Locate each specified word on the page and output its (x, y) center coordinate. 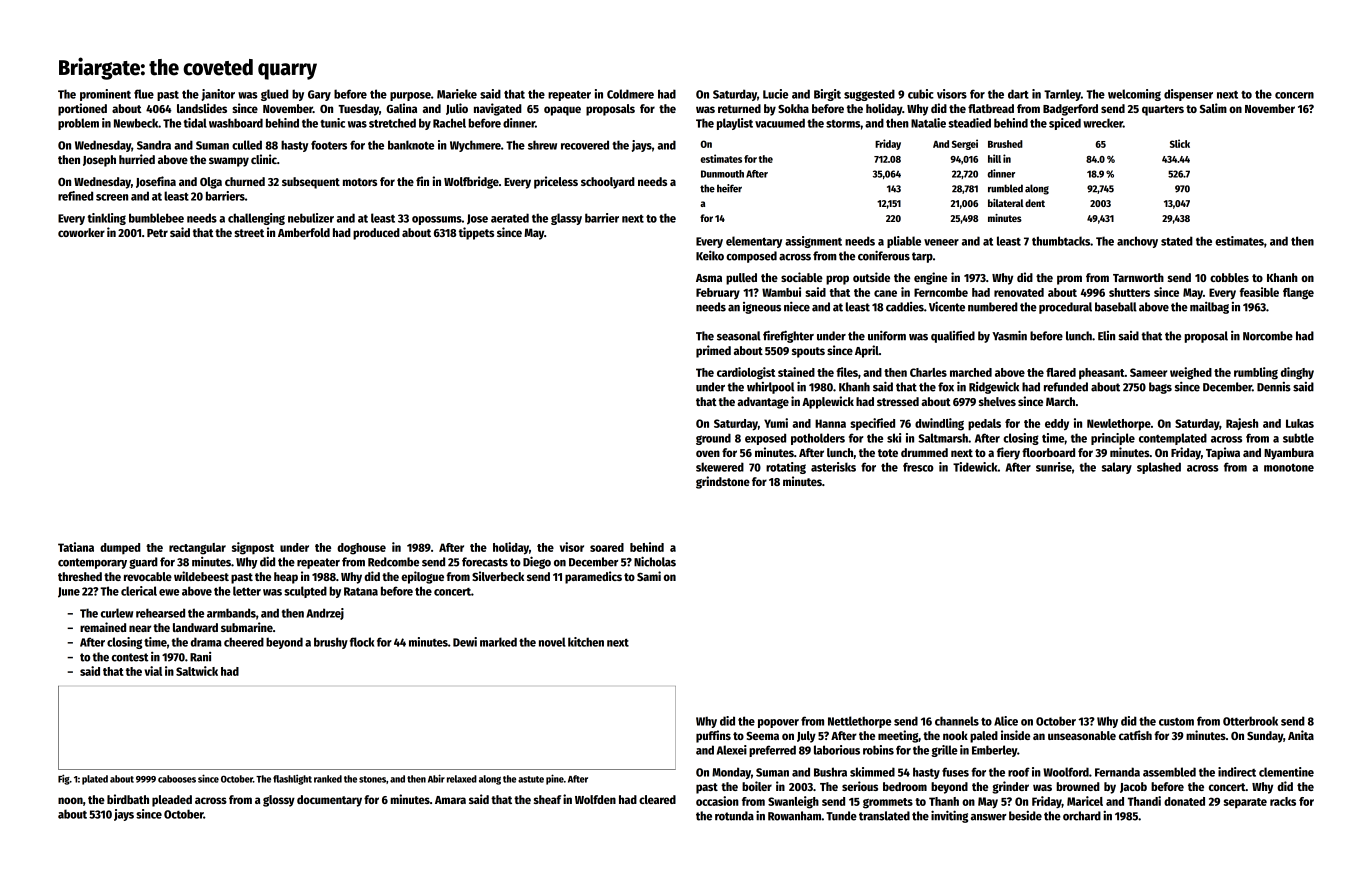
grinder (1010, 787)
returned (739, 108)
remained (103, 627)
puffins (713, 736)
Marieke (457, 94)
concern (1294, 95)
